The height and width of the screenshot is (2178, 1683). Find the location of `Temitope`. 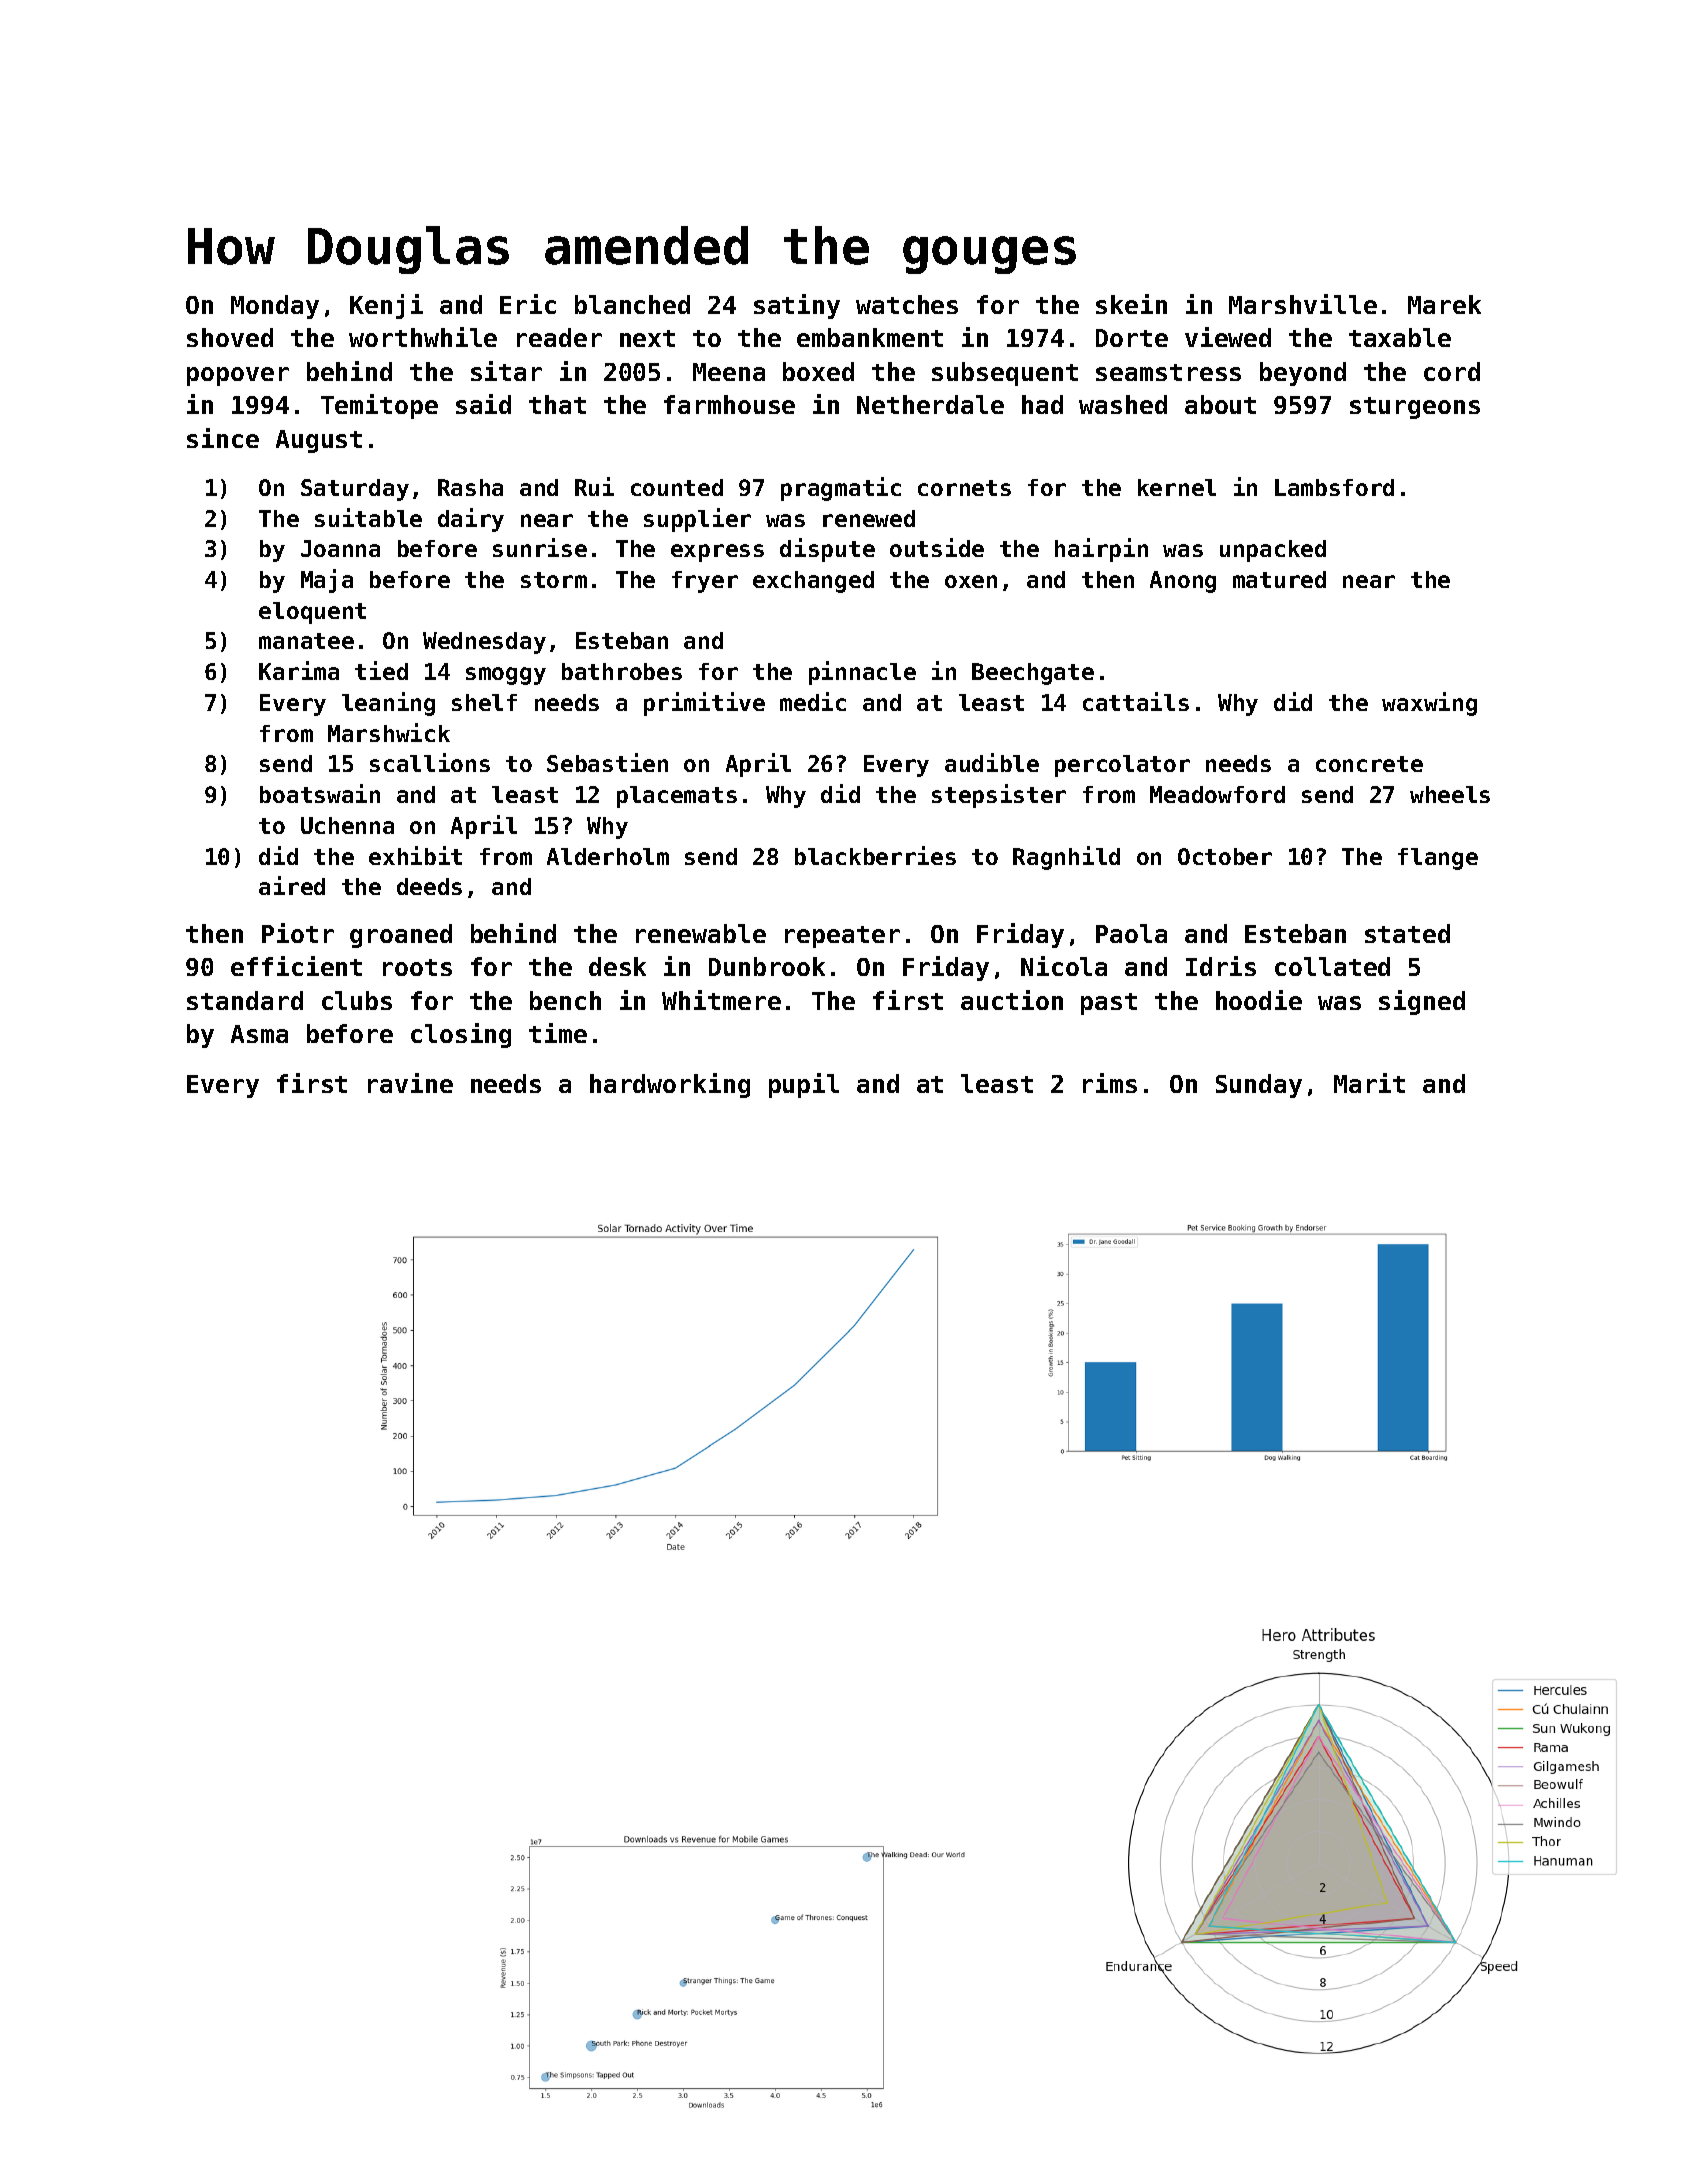

Temitope is located at coordinates (379, 406).
